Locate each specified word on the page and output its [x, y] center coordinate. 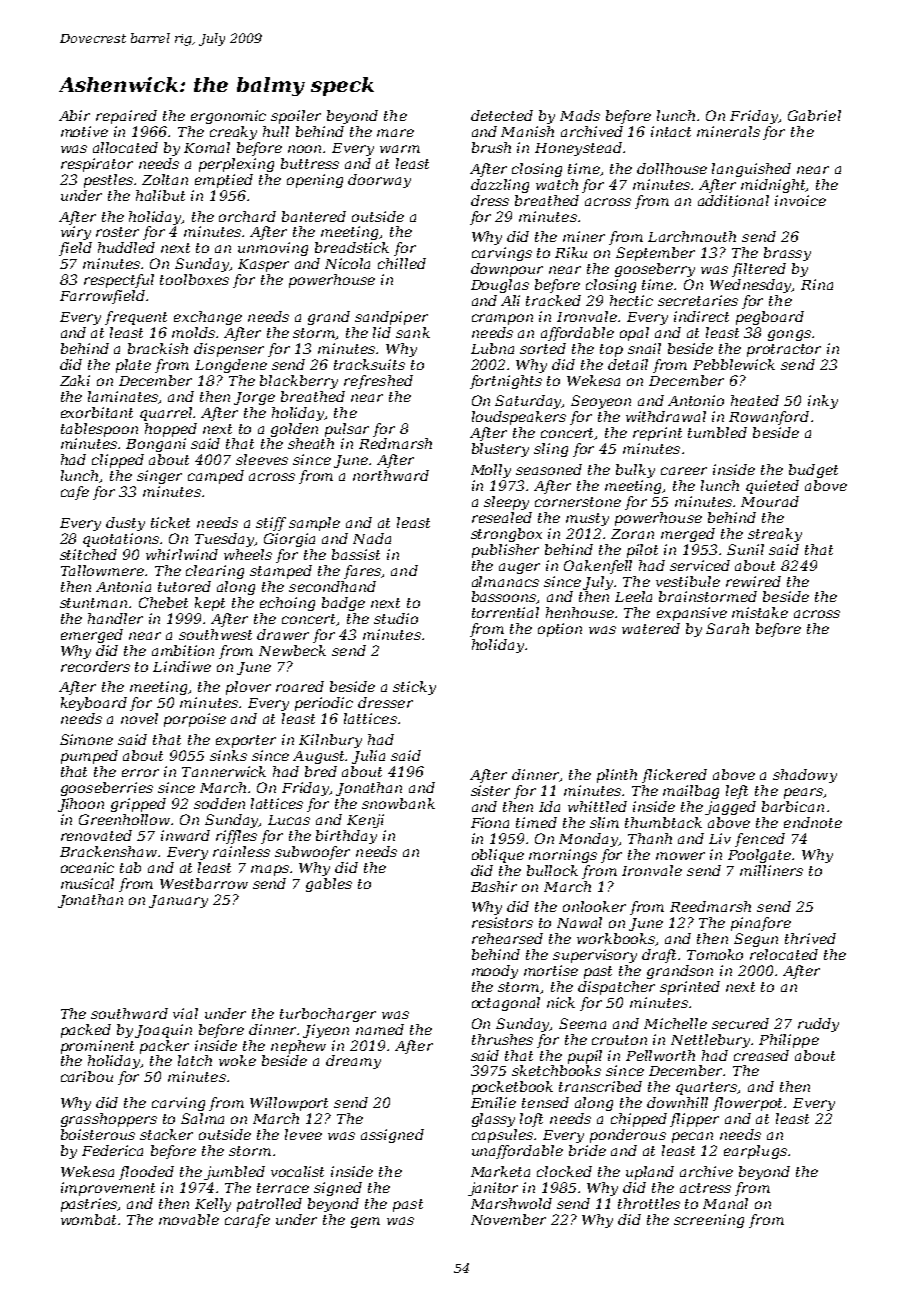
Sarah [727, 628]
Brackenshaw [108, 851]
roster [117, 232]
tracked [553, 300]
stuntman [93, 603]
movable [189, 1219]
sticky [414, 688]
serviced [700, 565]
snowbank [398, 803]
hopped [171, 430]
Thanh [650, 838]
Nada [372, 538]
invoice [800, 200]
